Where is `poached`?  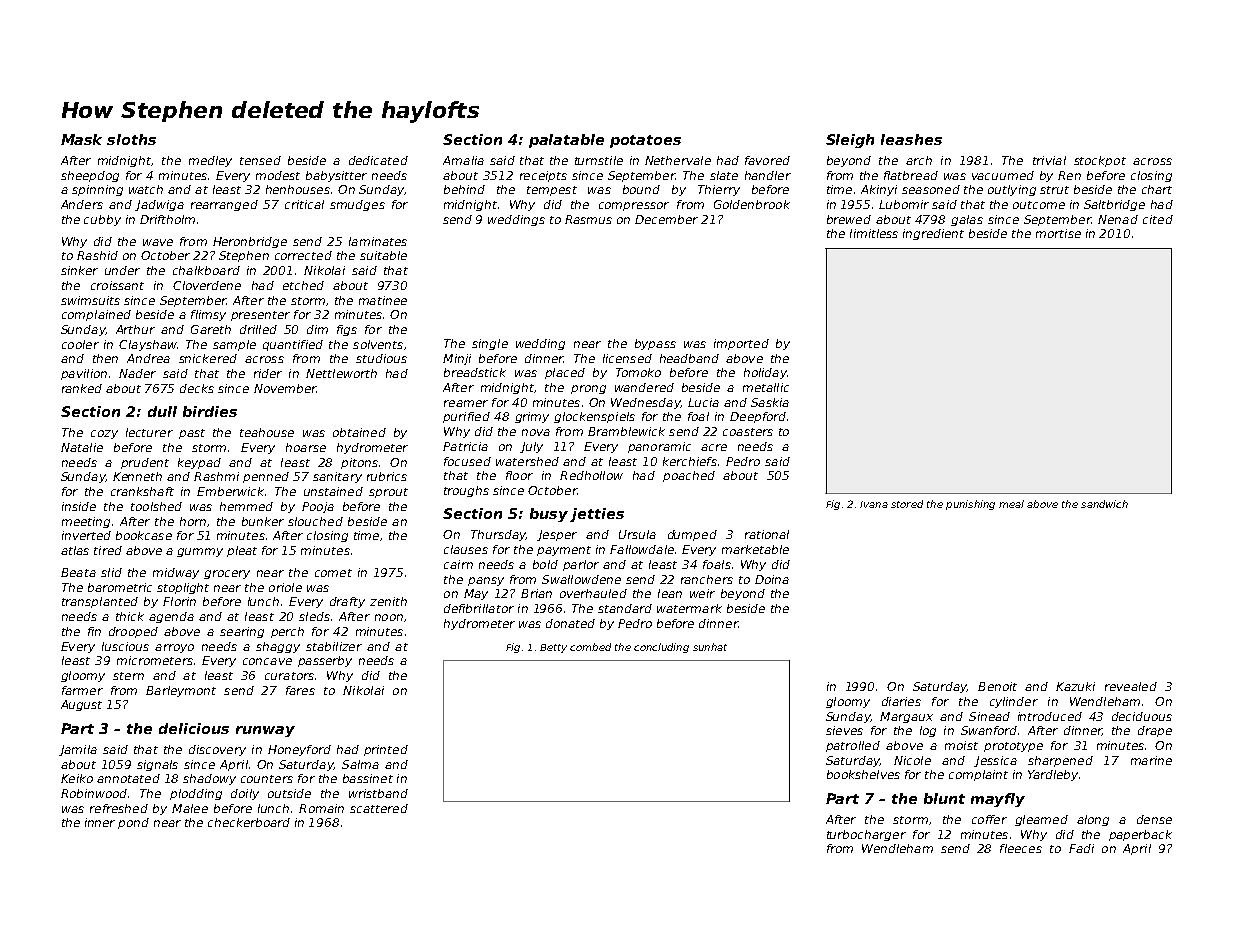 poached is located at coordinates (689, 476).
